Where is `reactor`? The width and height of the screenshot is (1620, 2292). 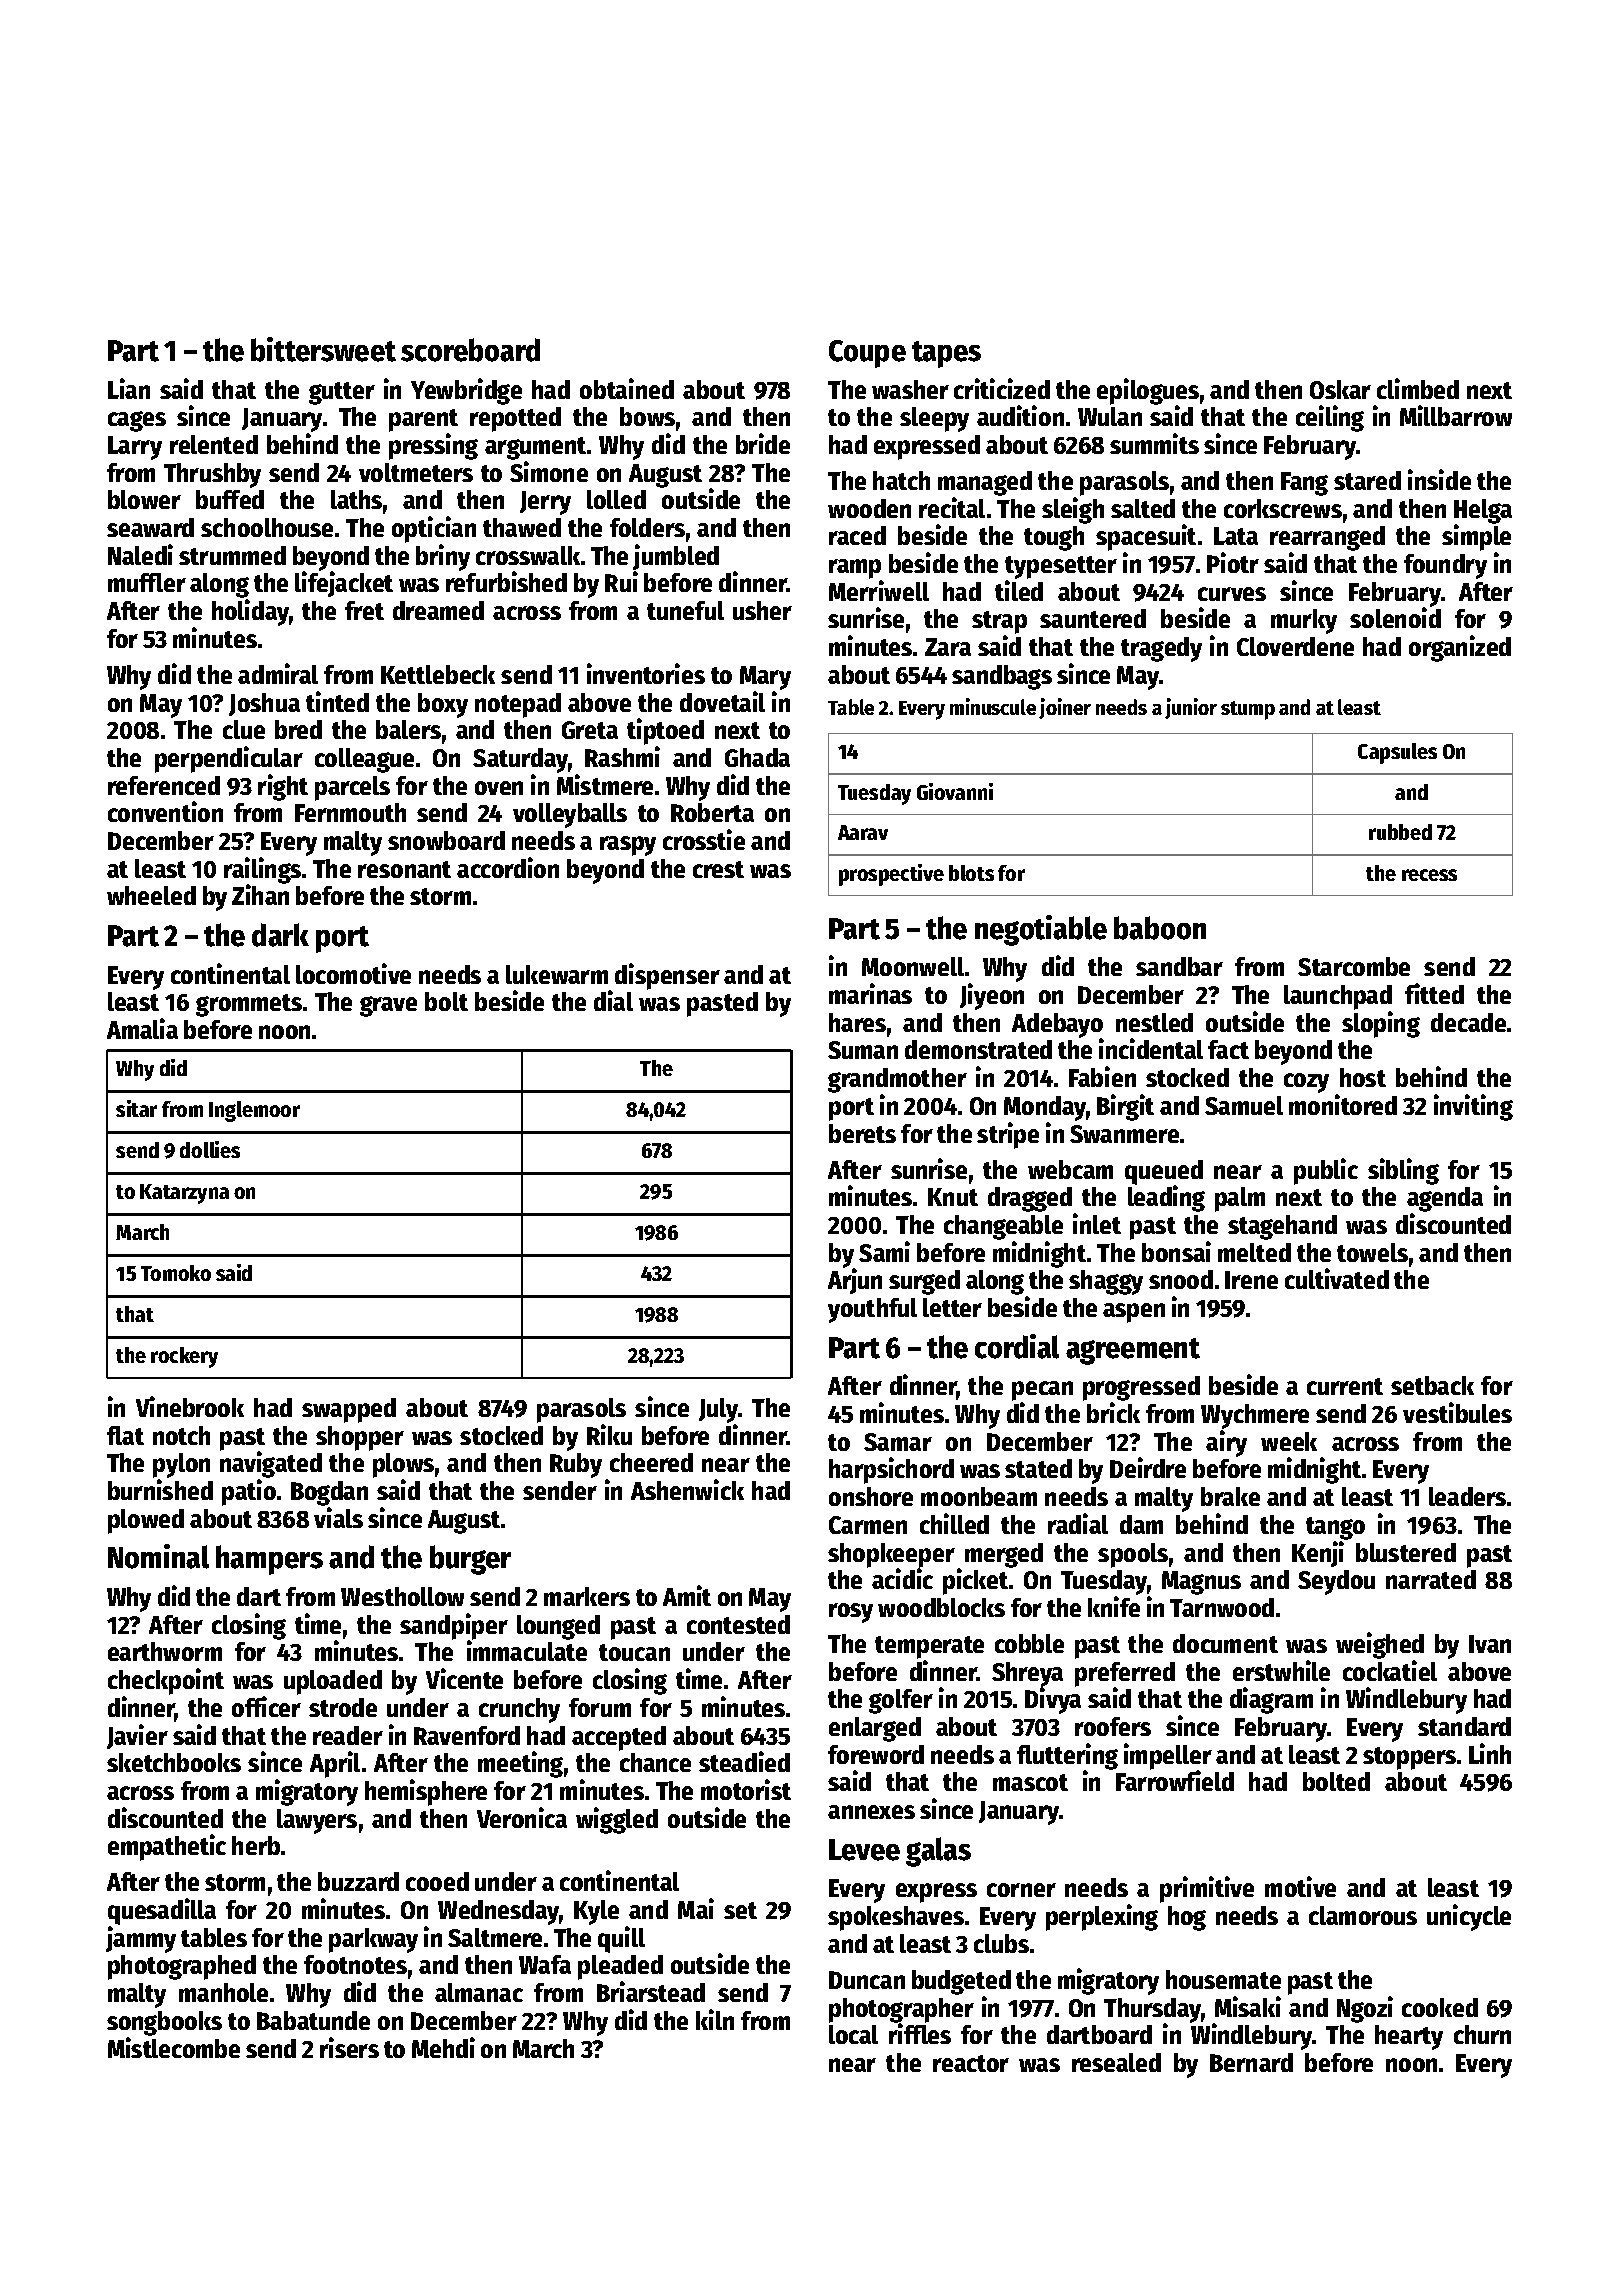
reactor is located at coordinates (971, 2063).
